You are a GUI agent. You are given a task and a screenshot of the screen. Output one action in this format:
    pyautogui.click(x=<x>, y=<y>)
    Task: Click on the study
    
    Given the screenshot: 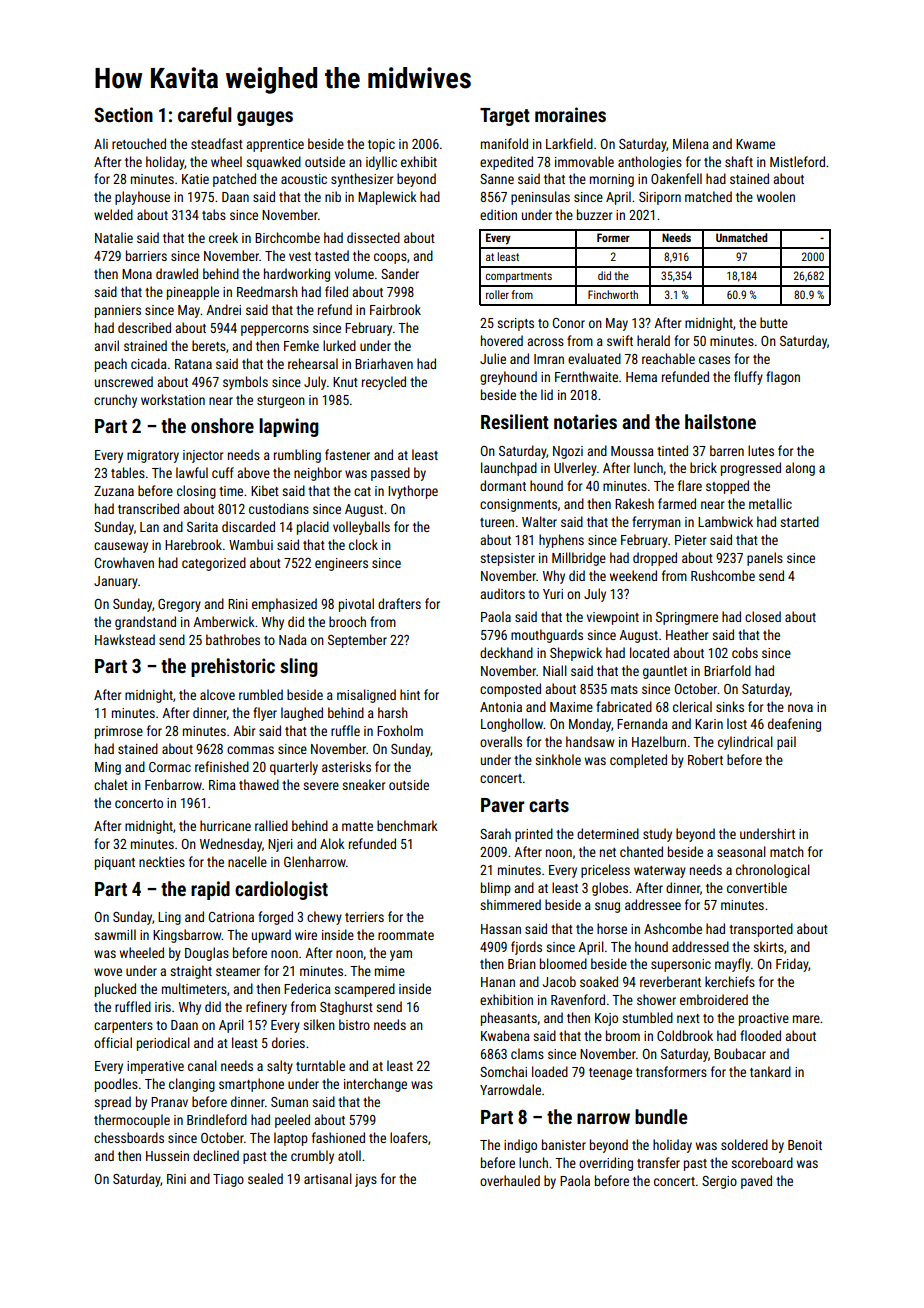 What is the action you would take?
    pyautogui.click(x=657, y=835)
